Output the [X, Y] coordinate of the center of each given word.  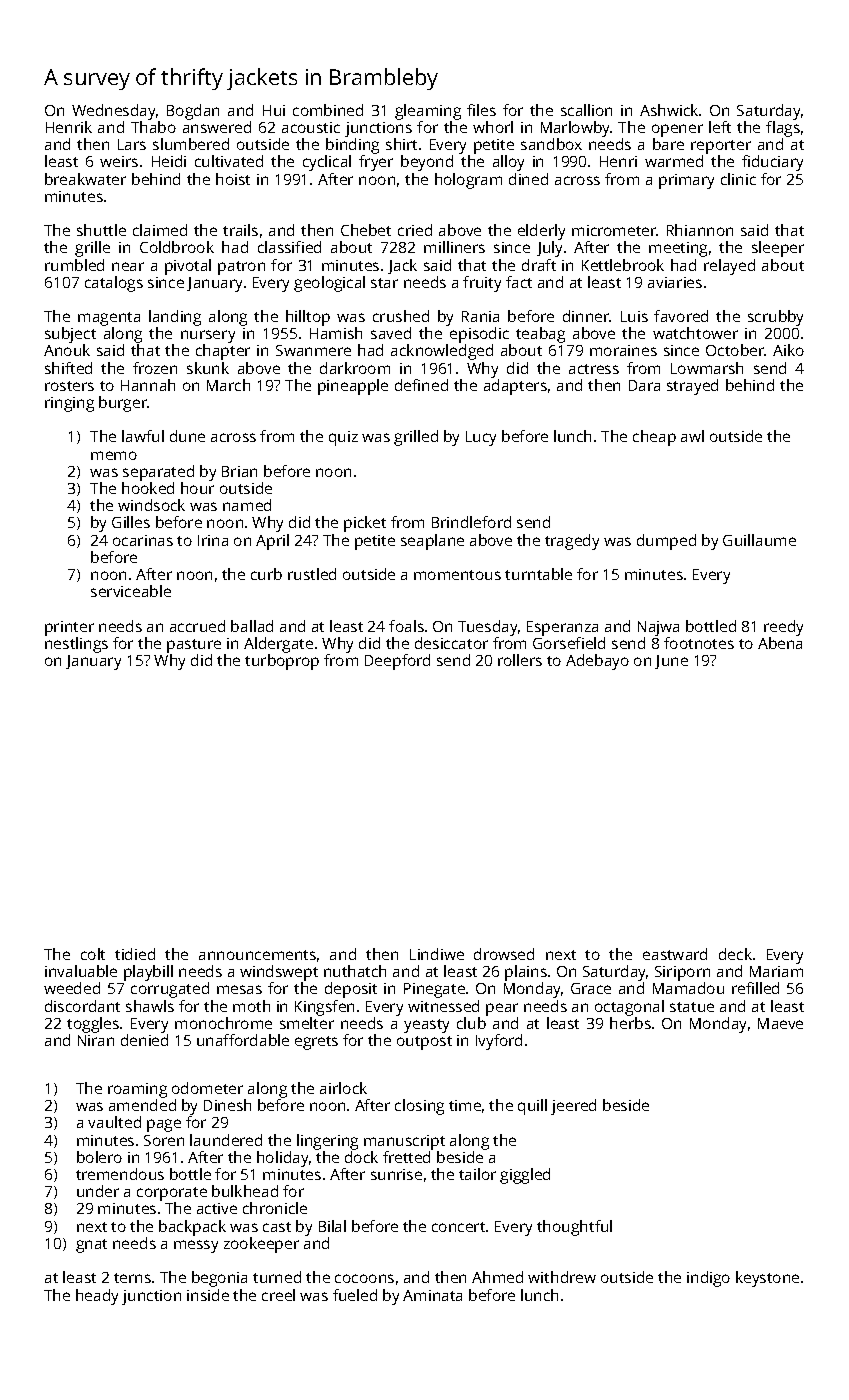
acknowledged [442, 352]
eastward [675, 954]
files [481, 110]
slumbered [191, 144]
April [272, 542]
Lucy [481, 438]
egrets [316, 1043]
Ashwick [669, 110]
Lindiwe [437, 954]
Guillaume [759, 540]
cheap [654, 438]
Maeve [780, 1023]
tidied [135, 954]
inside [208, 1295]
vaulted [114, 1122]
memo [114, 455]
